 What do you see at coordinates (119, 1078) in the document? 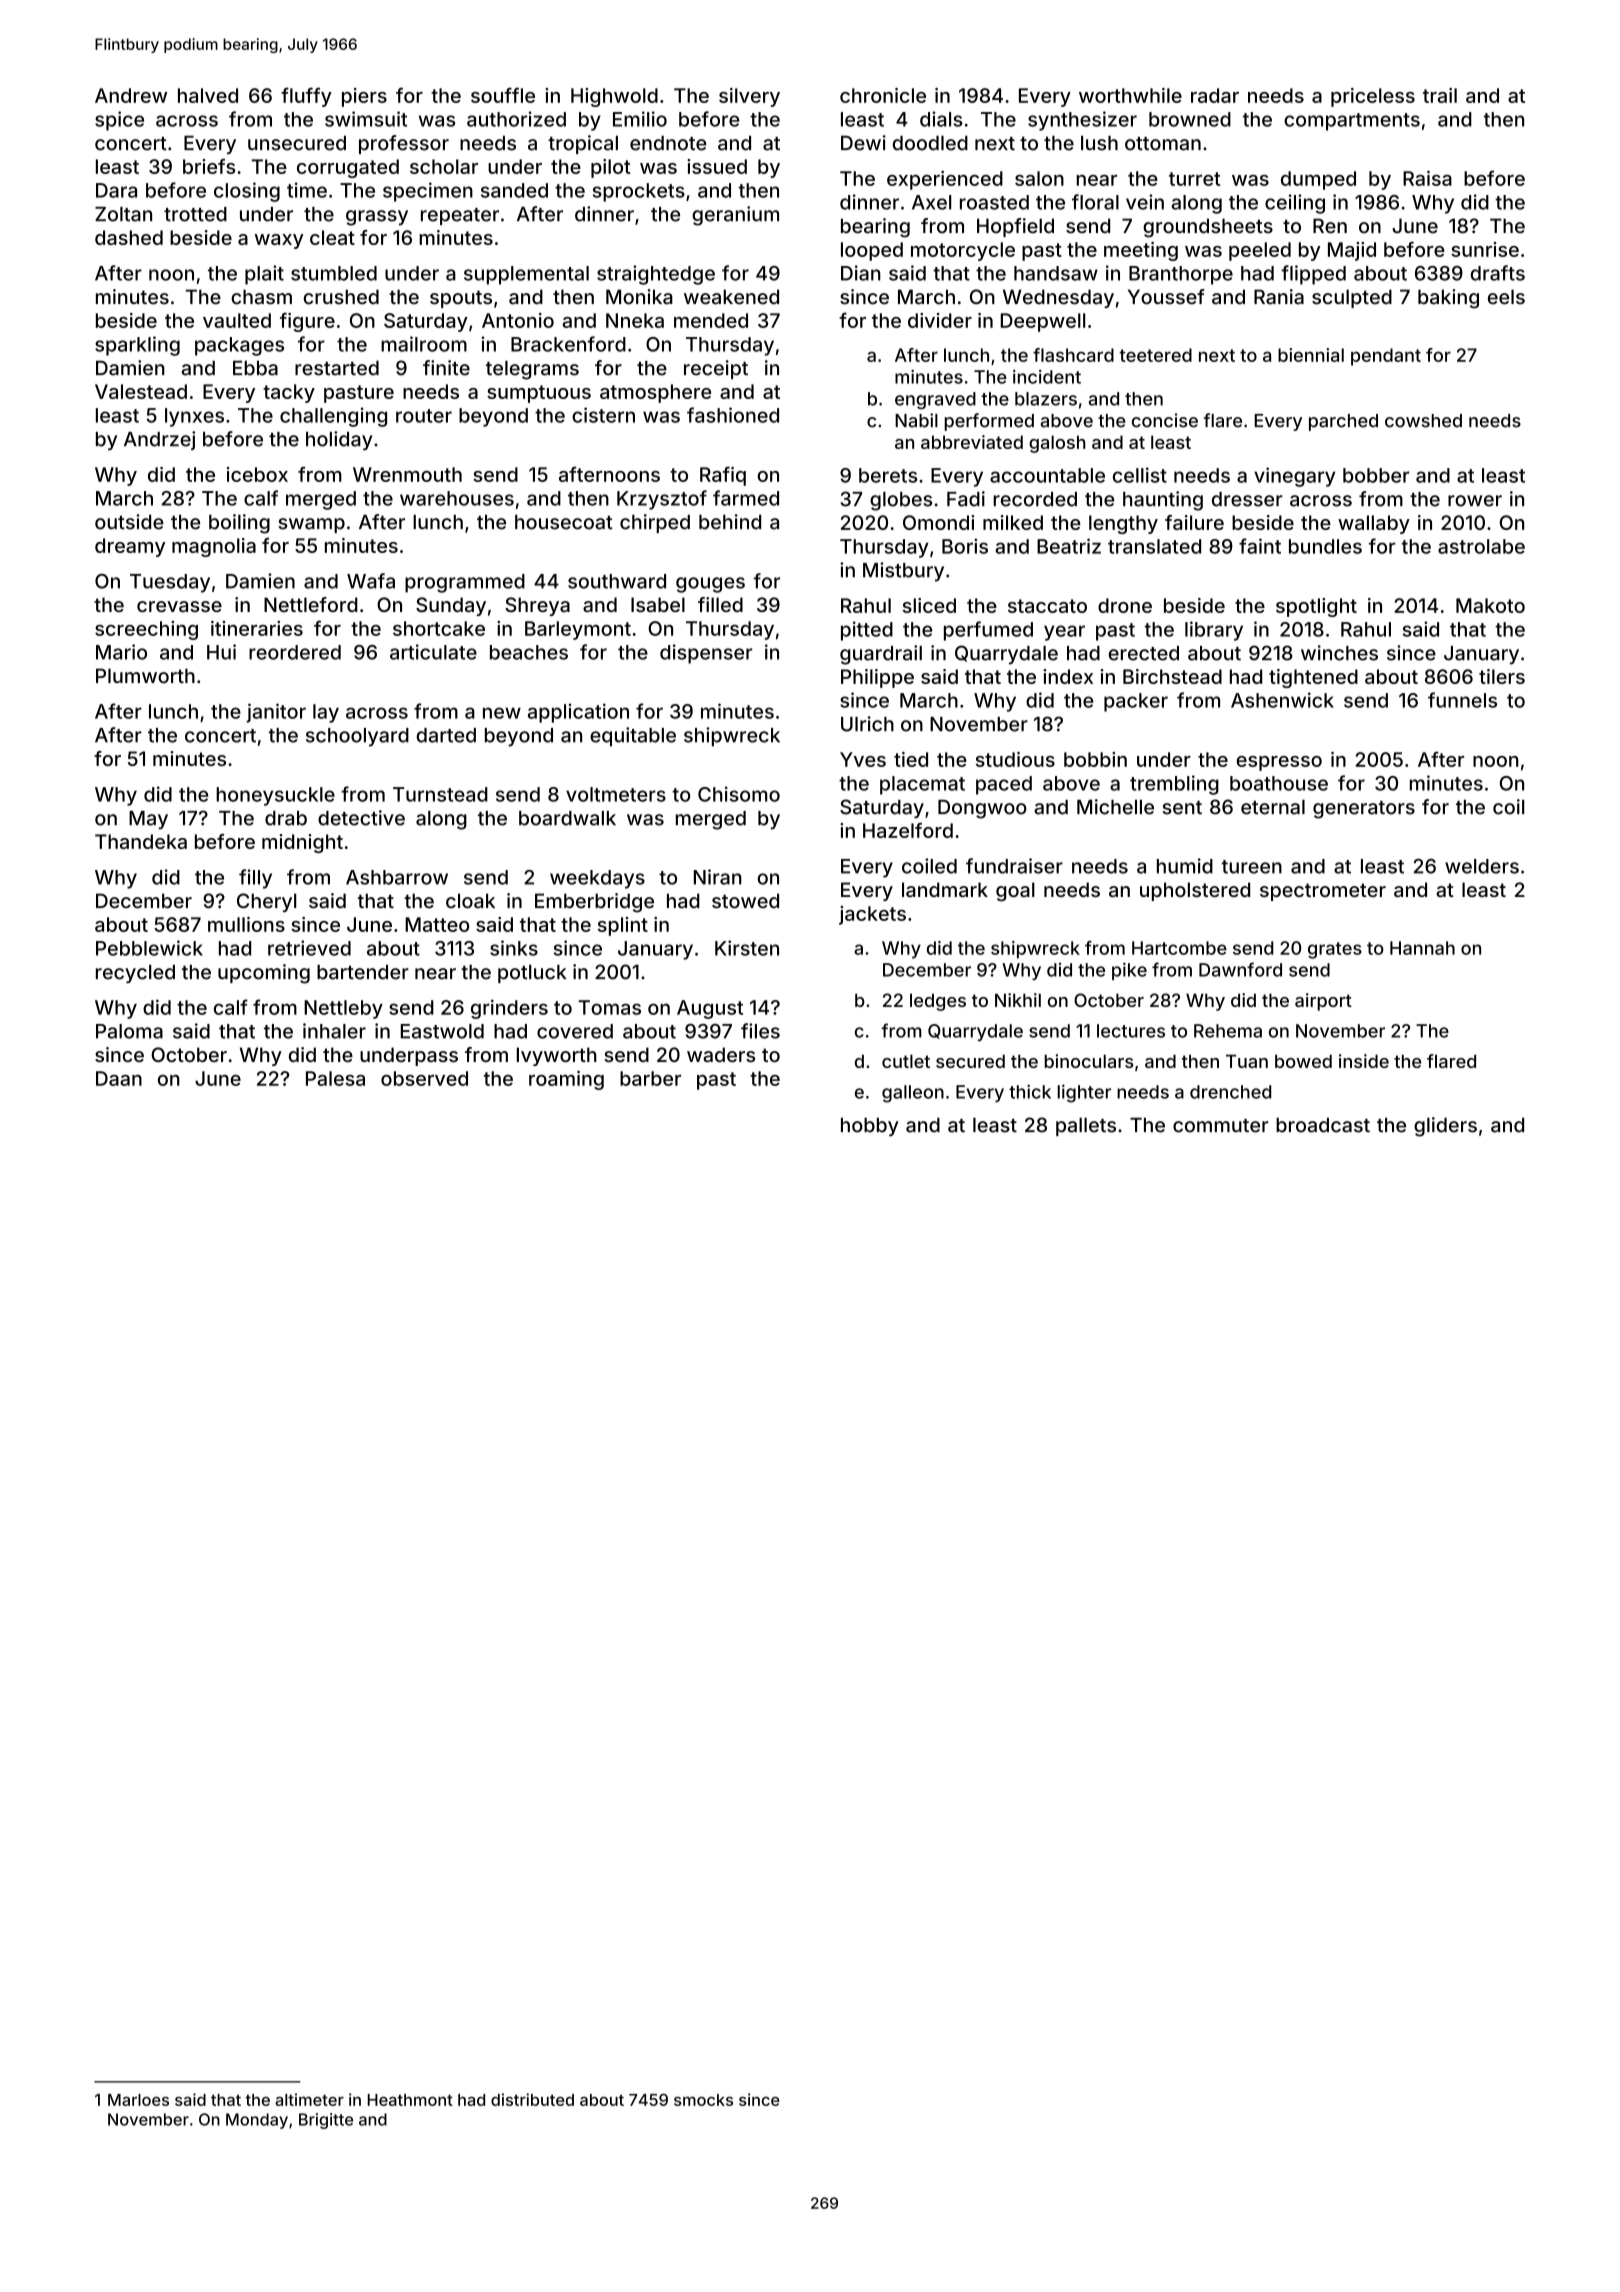
I see `Daan` at bounding box center [119, 1078].
